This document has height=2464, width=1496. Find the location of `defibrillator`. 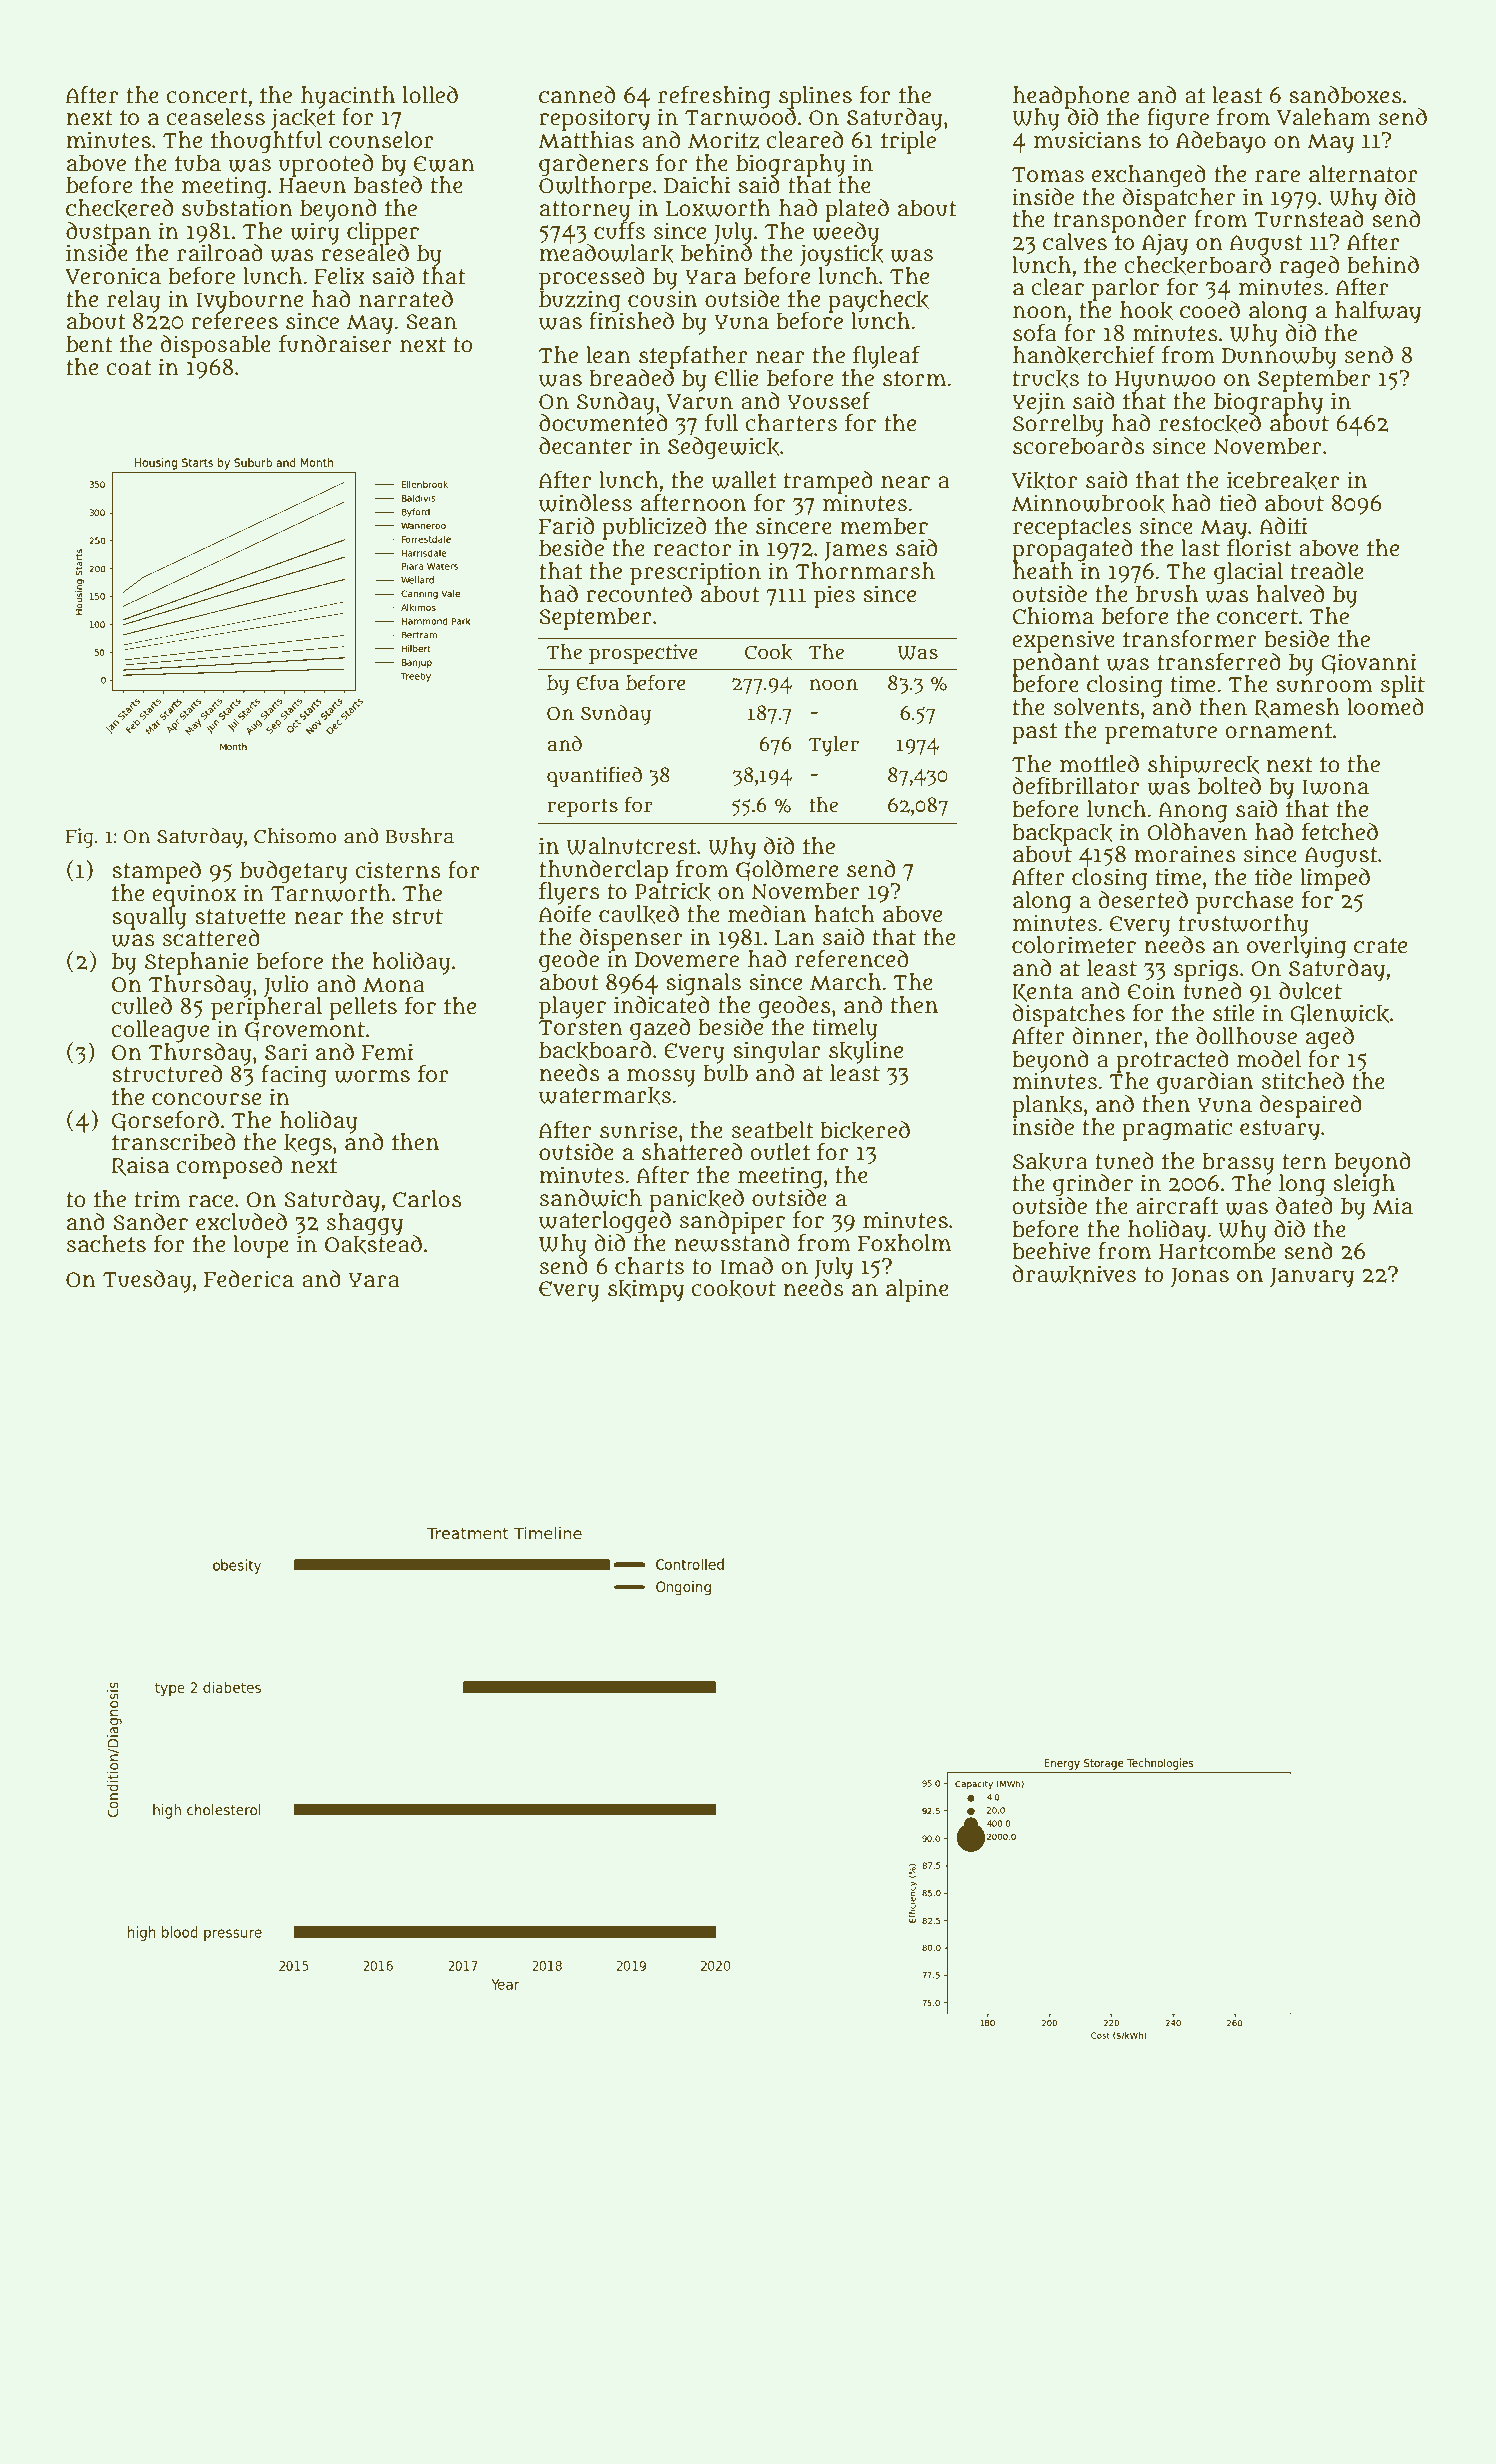

defibrillator is located at coordinates (1076, 786).
